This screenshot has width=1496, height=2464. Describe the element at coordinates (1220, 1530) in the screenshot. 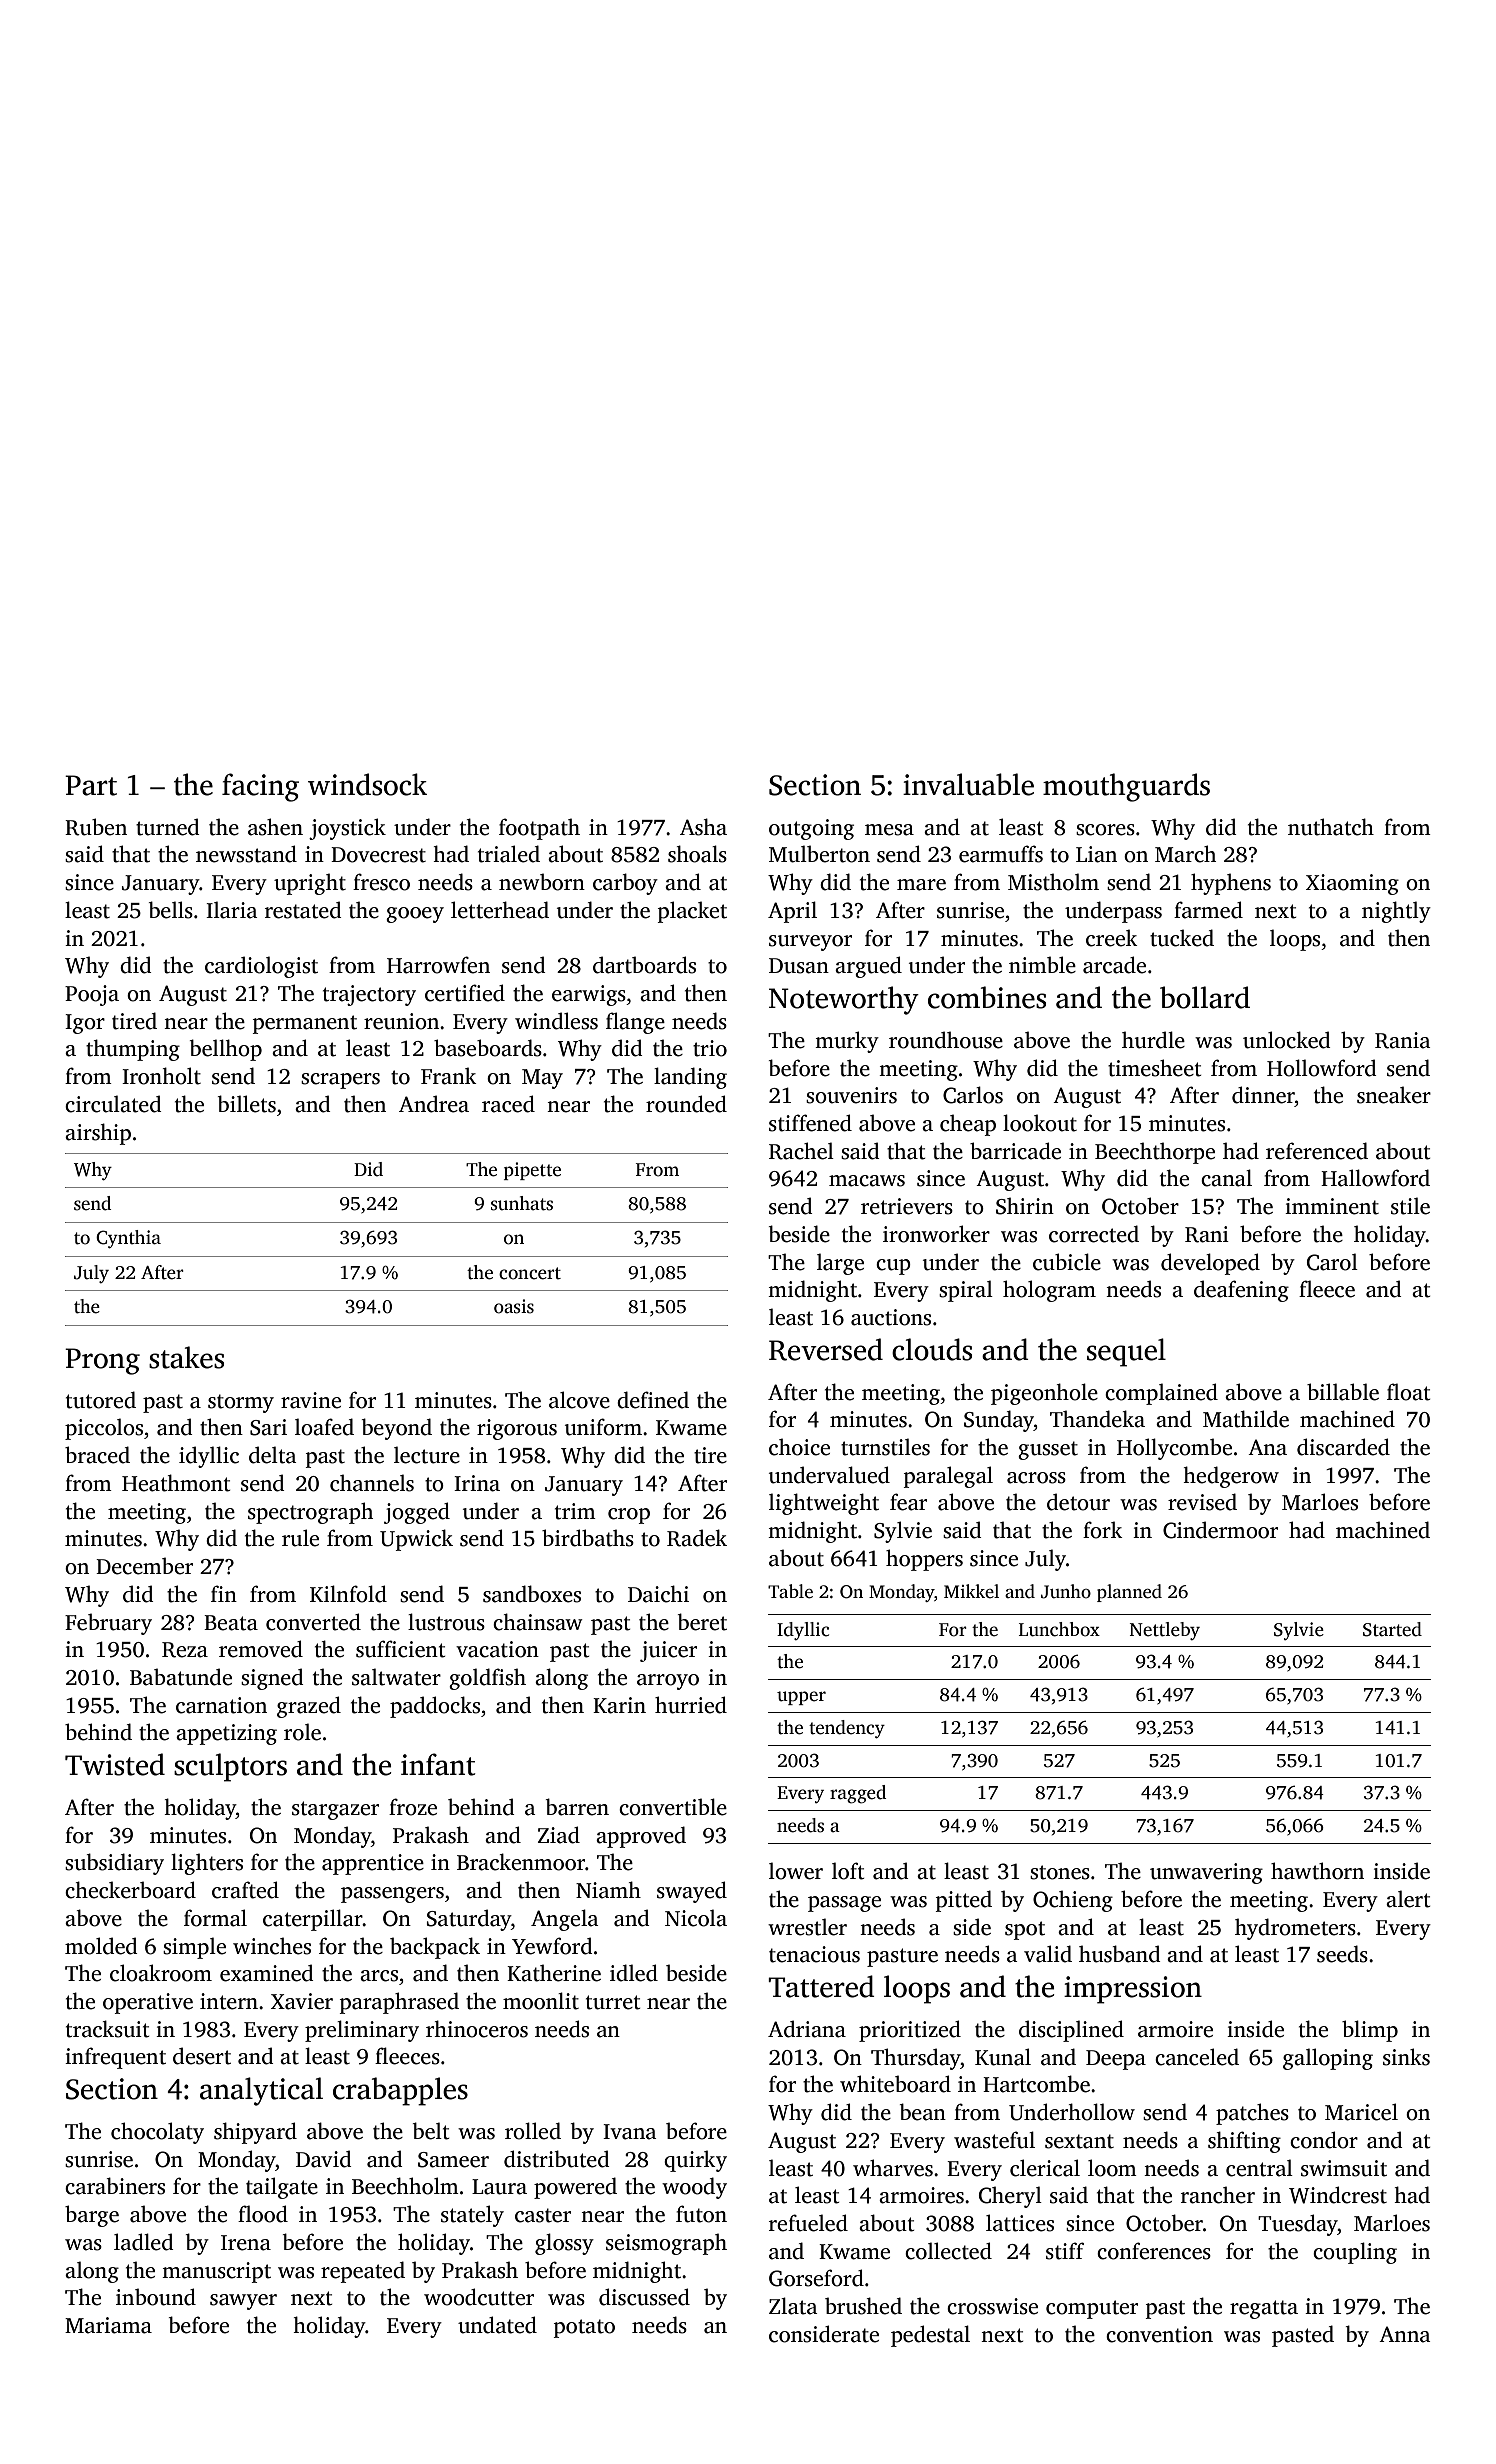

I see `Cindermoor` at that location.
